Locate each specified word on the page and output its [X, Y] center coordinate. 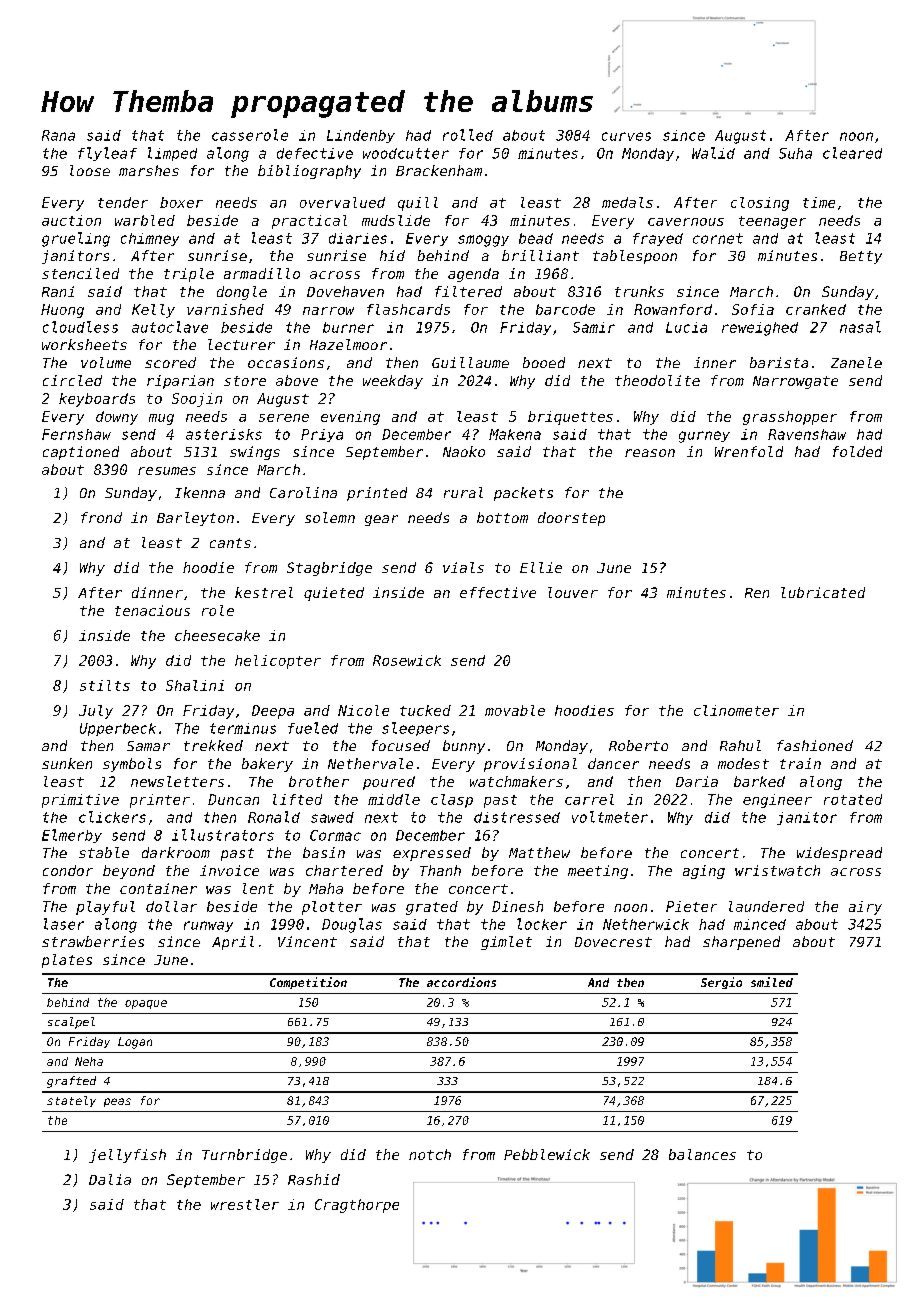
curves [626, 136]
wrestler [245, 1204]
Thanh [440, 870]
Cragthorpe [357, 1206]
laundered [766, 906]
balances [702, 1154]
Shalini [195, 685]
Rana [58, 135]
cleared [852, 153]
